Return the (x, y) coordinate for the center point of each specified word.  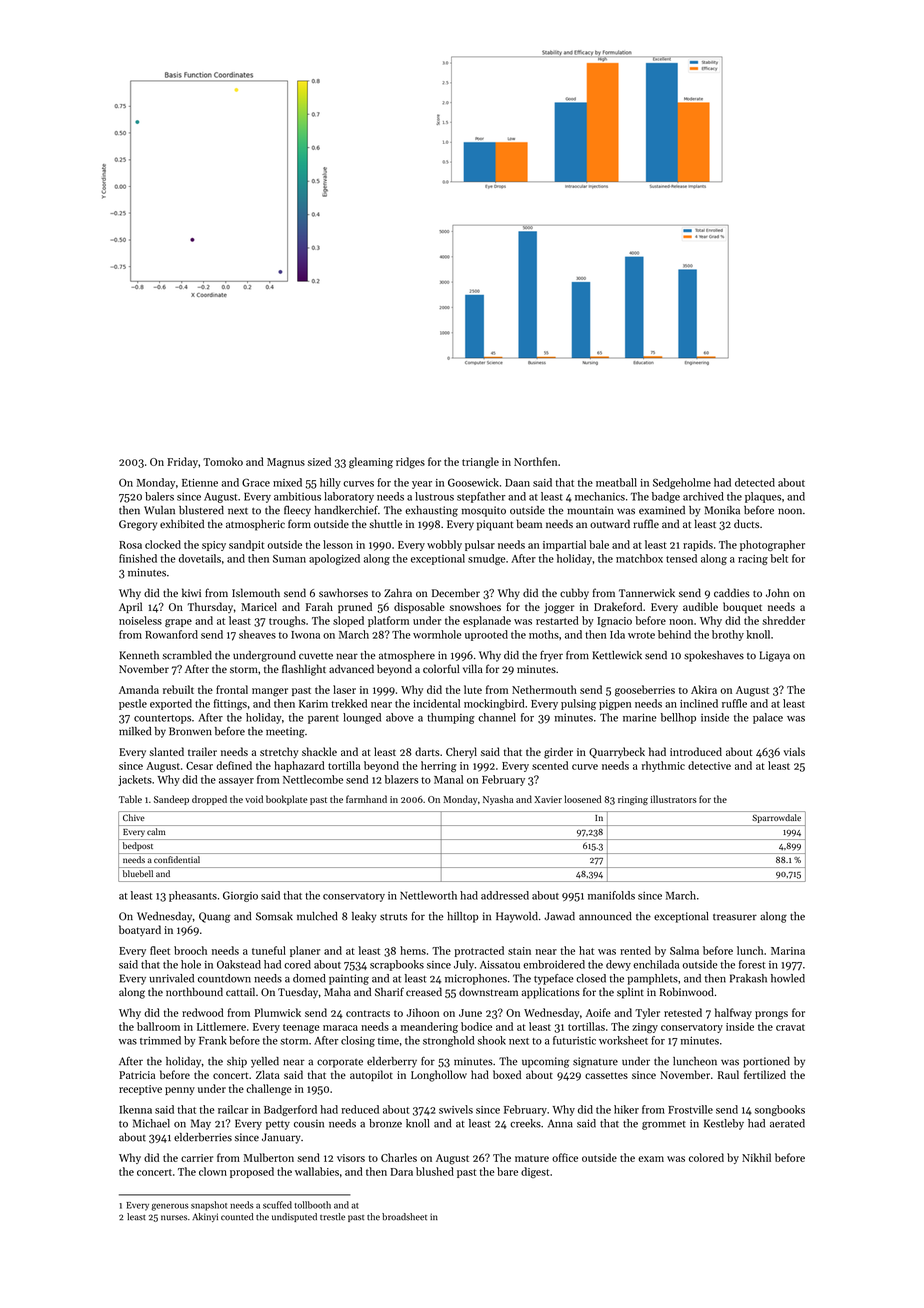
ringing (633, 800)
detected (755, 482)
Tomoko (223, 461)
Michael (151, 1123)
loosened (582, 799)
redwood (203, 1012)
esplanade (487, 621)
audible (700, 606)
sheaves (257, 634)
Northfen (535, 461)
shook (492, 1040)
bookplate (287, 800)
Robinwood (687, 991)
